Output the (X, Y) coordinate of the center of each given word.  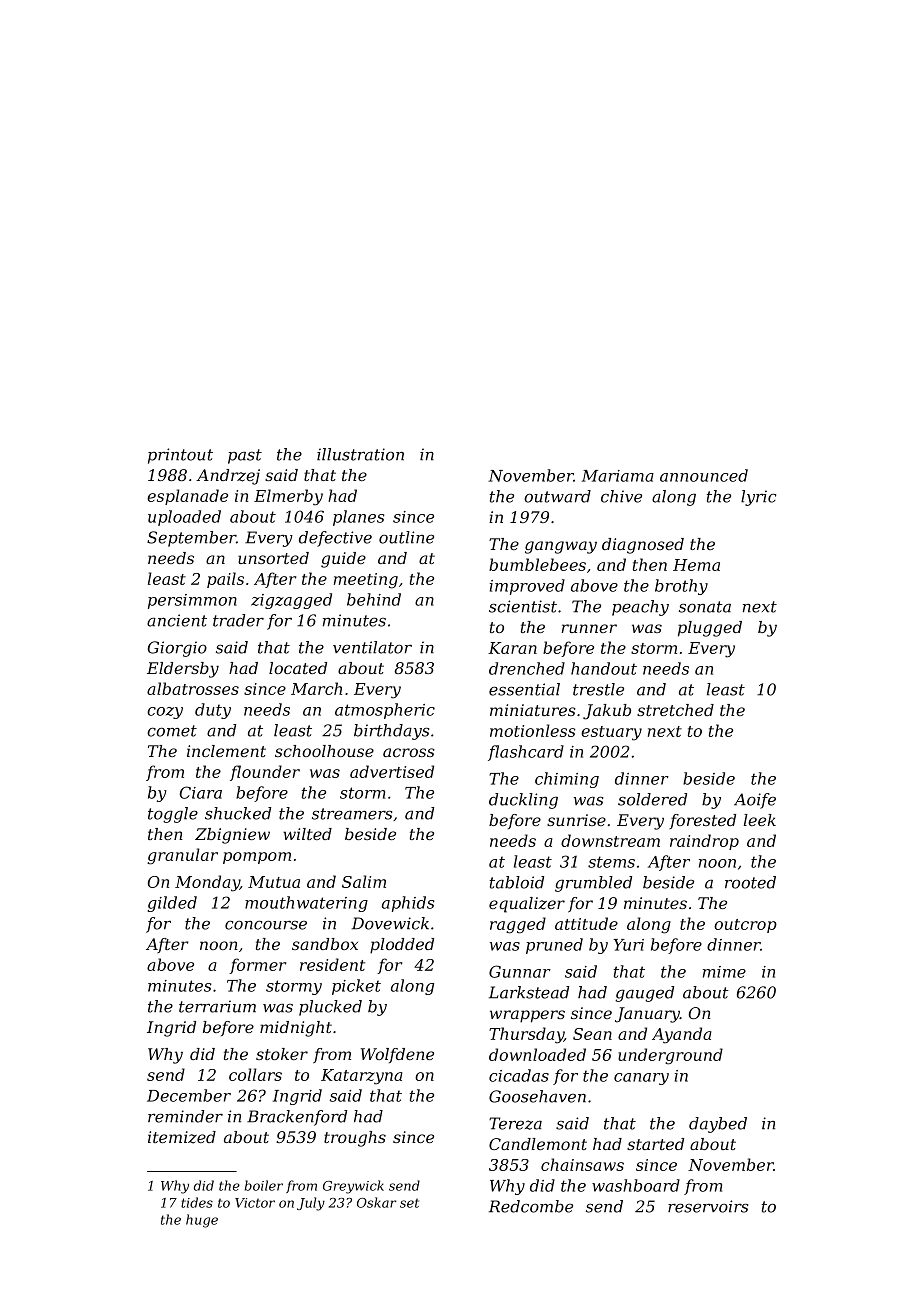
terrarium (217, 1006)
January (647, 1015)
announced (704, 475)
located (298, 668)
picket (356, 987)
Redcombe (531, 1206)
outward (557, 496)
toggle (173, 815)
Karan (512, 648)
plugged (710, 629)
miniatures (533, 710)
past (245, 456)
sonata (705, 607)
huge (202, 1221)
